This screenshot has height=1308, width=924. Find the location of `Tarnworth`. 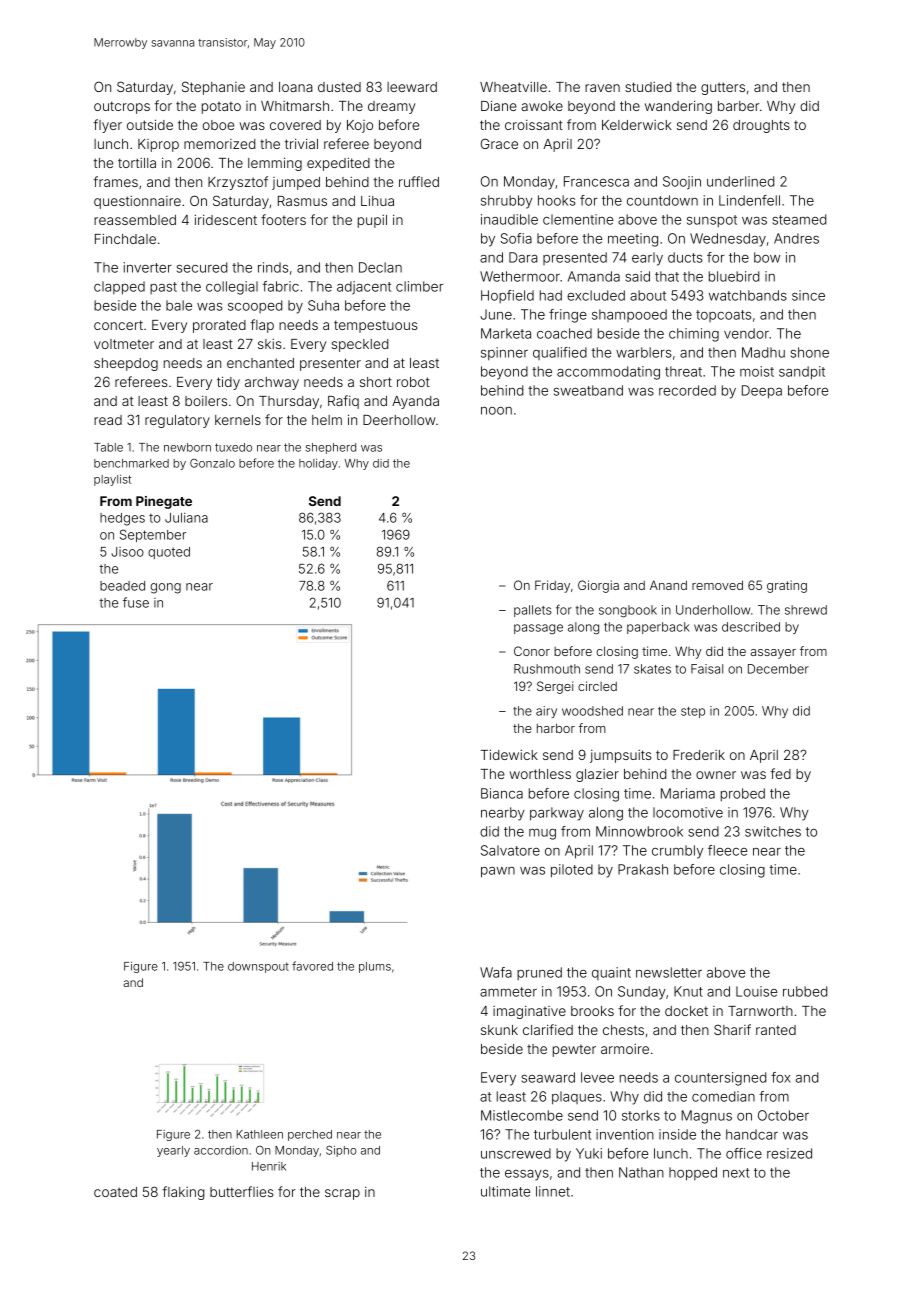

Tarnworth is located at coordinates (760, 1011).
